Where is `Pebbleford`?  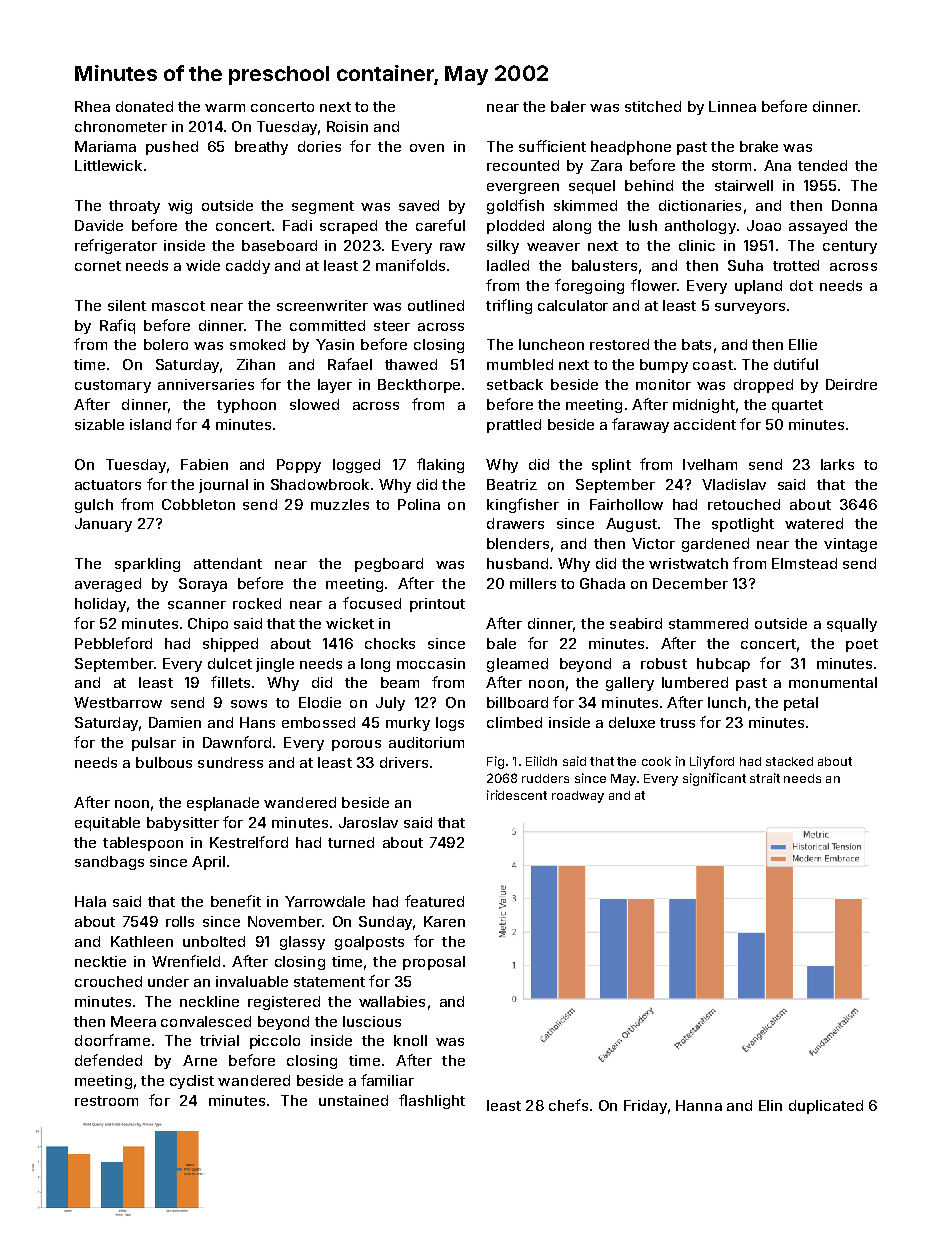 Pebbleford is located at coordinates (113, 643).
